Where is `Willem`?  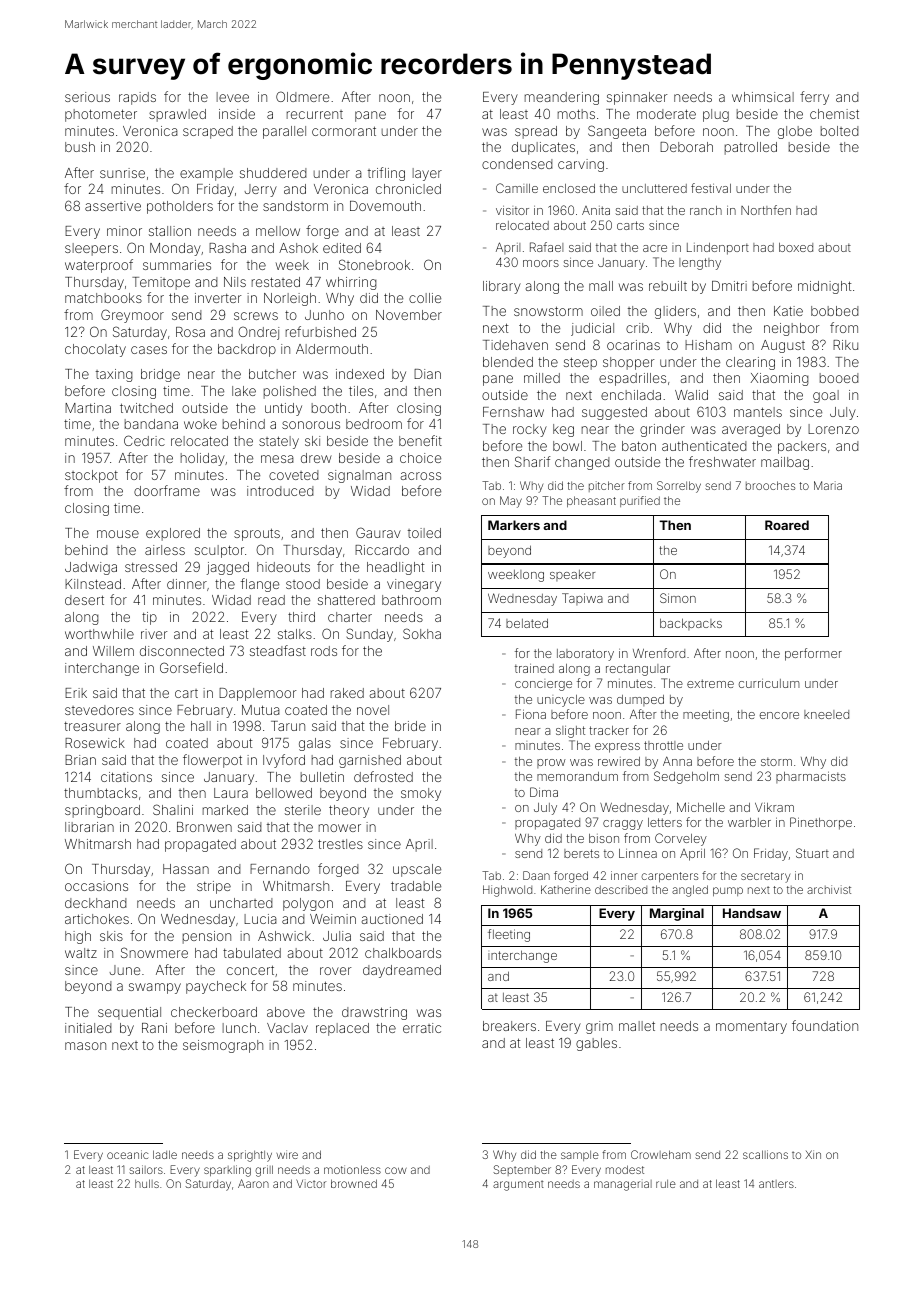 Willem is located at coordinates (113, 651).
